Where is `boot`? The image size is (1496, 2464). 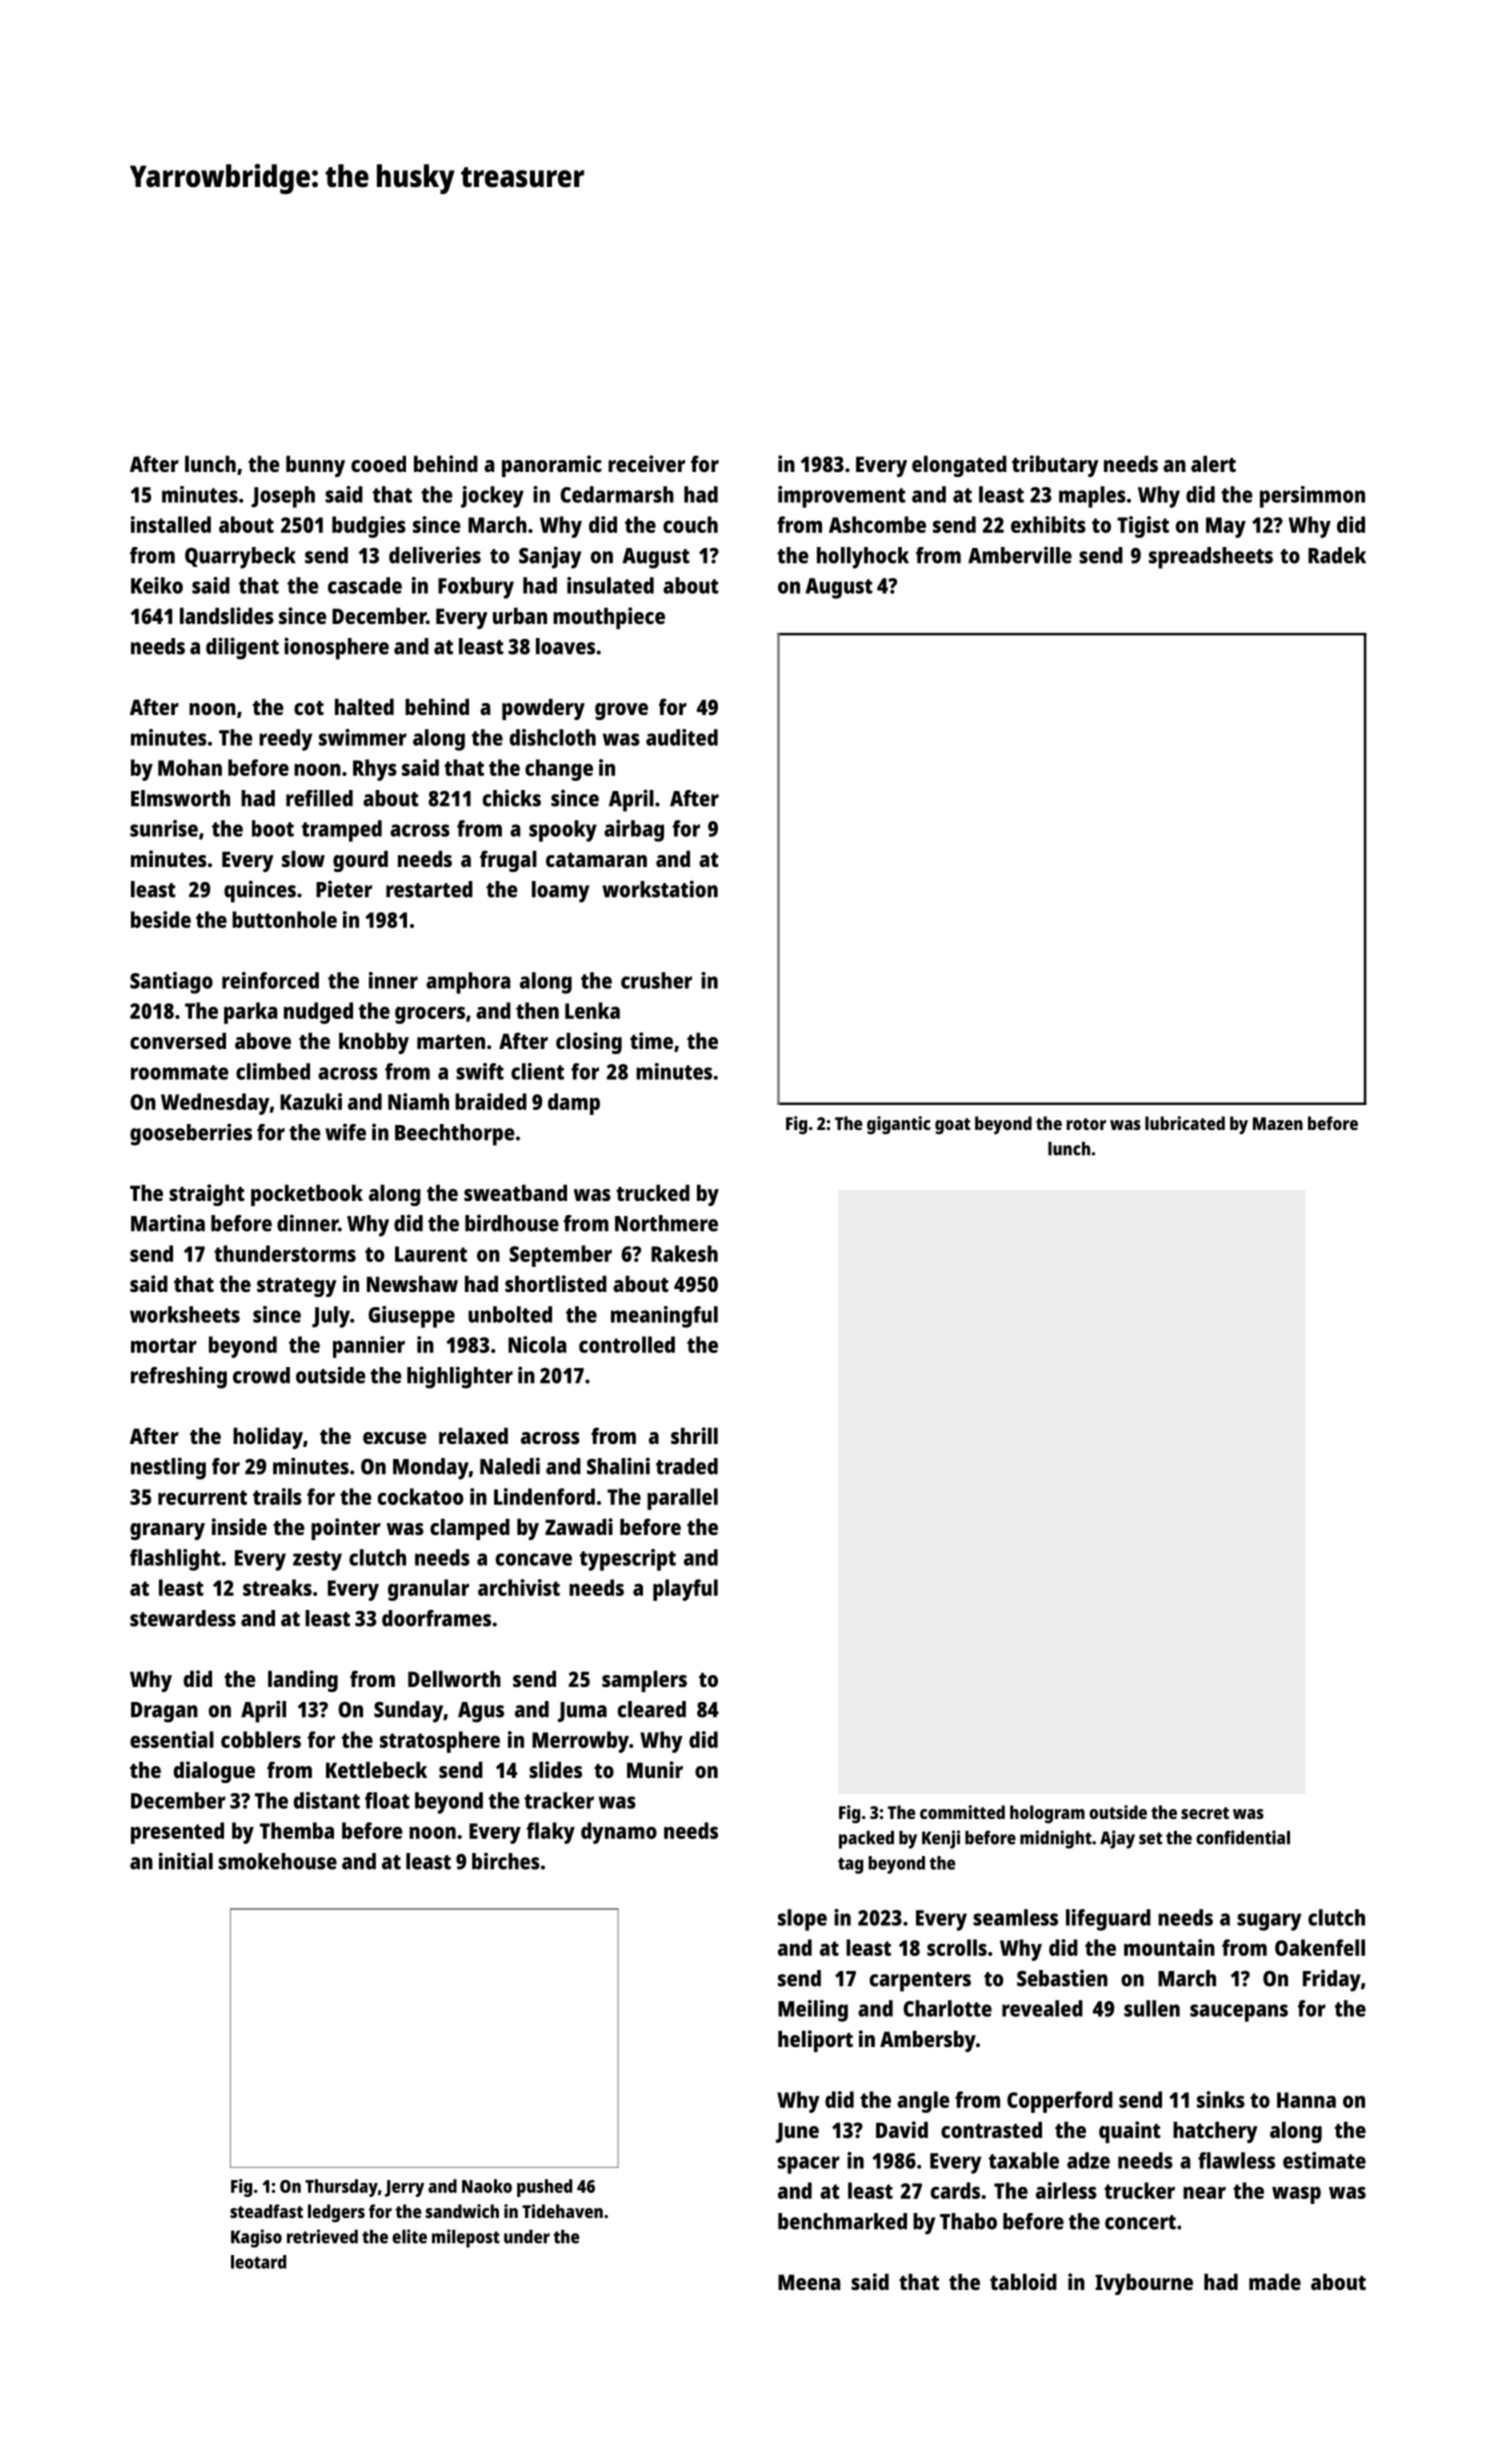
boot is located at coordinates (273, 828).
